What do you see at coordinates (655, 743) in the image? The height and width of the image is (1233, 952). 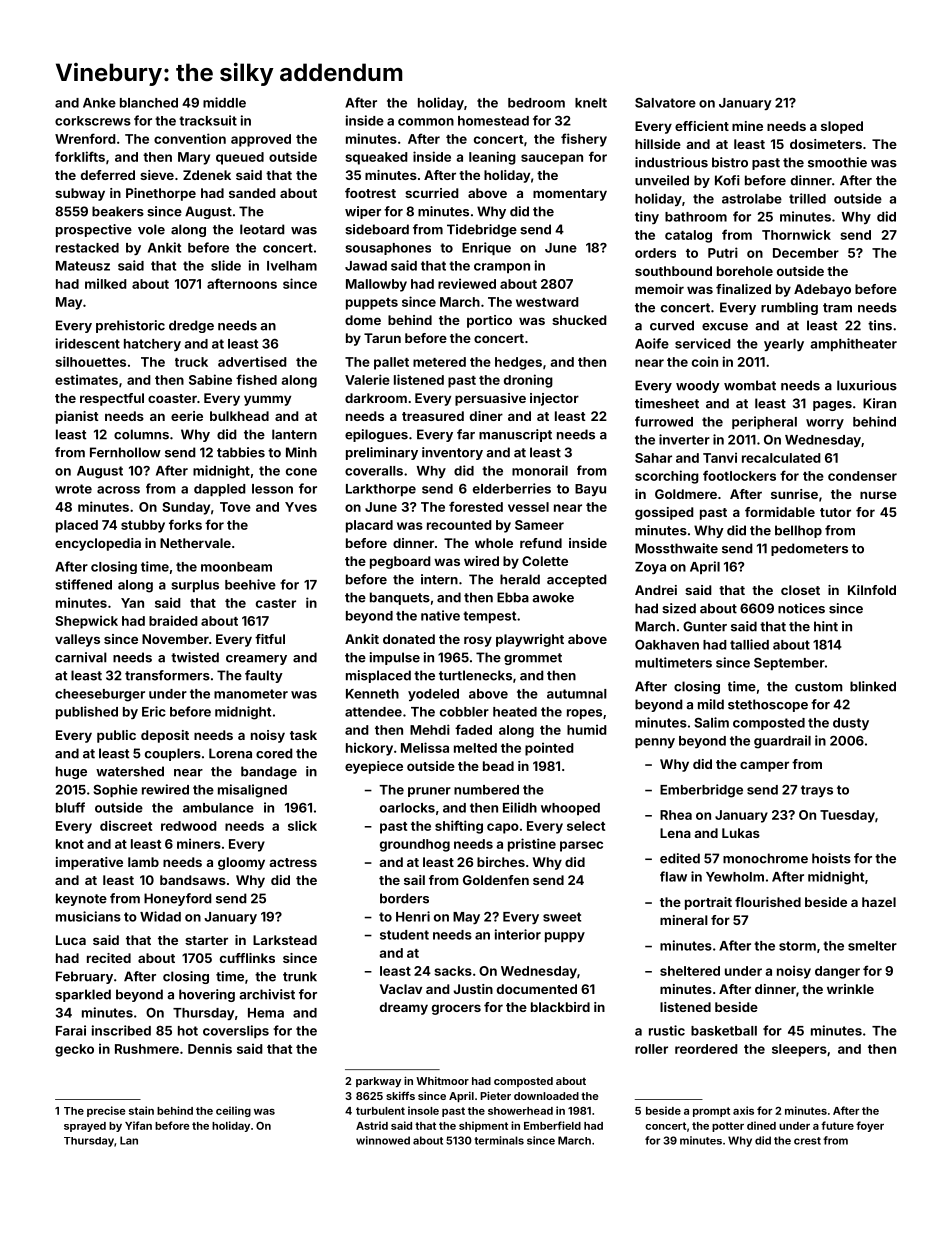 I see `penny` at bounding box center [655, 743].
